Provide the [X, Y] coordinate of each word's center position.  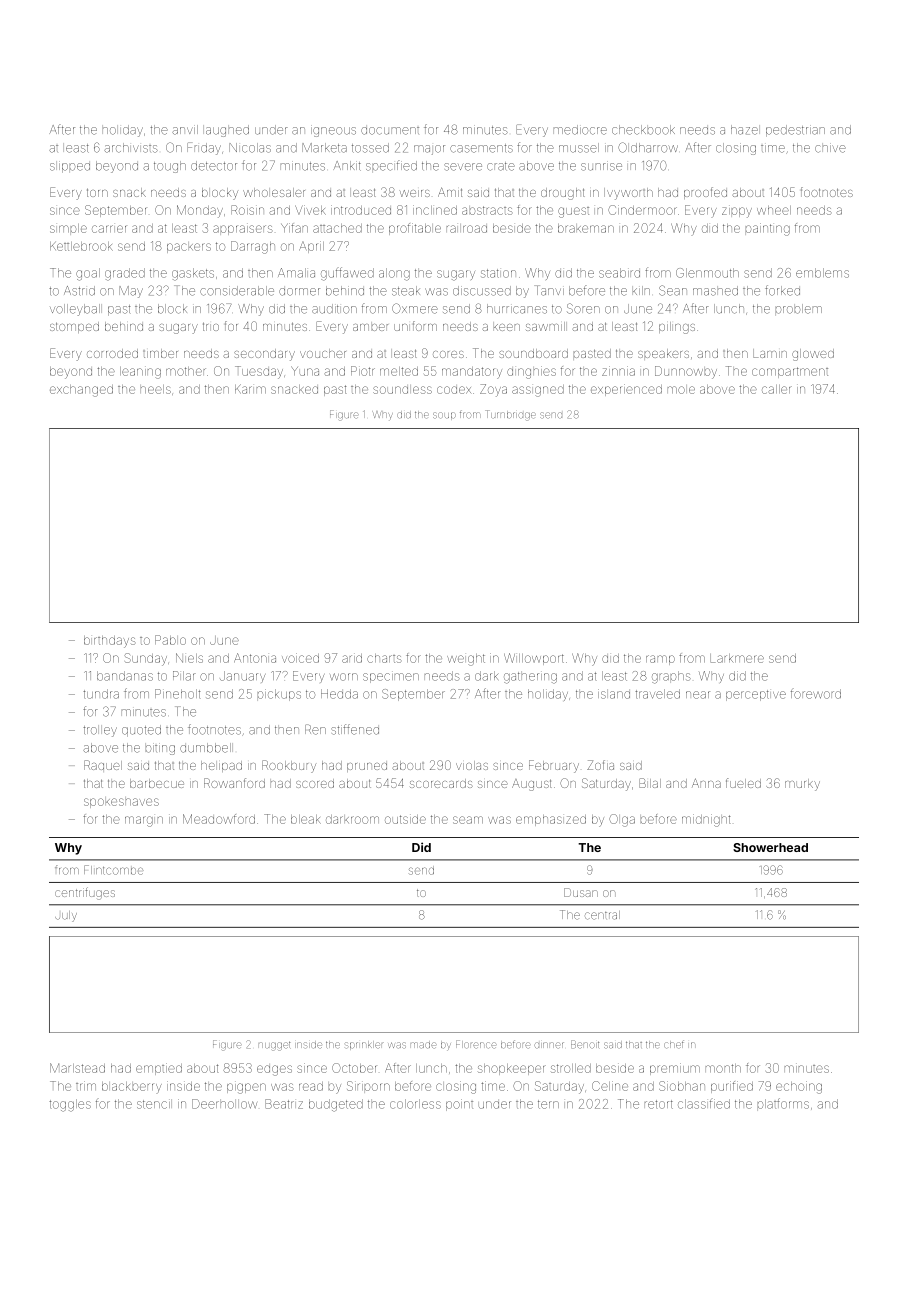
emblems [822, 273]
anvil [185, 130]
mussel [579, 148]
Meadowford [219, 819]
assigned [538, 391]
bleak [306, 819]
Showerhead [770, 847]
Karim [250, 389]
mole [681, 390]
